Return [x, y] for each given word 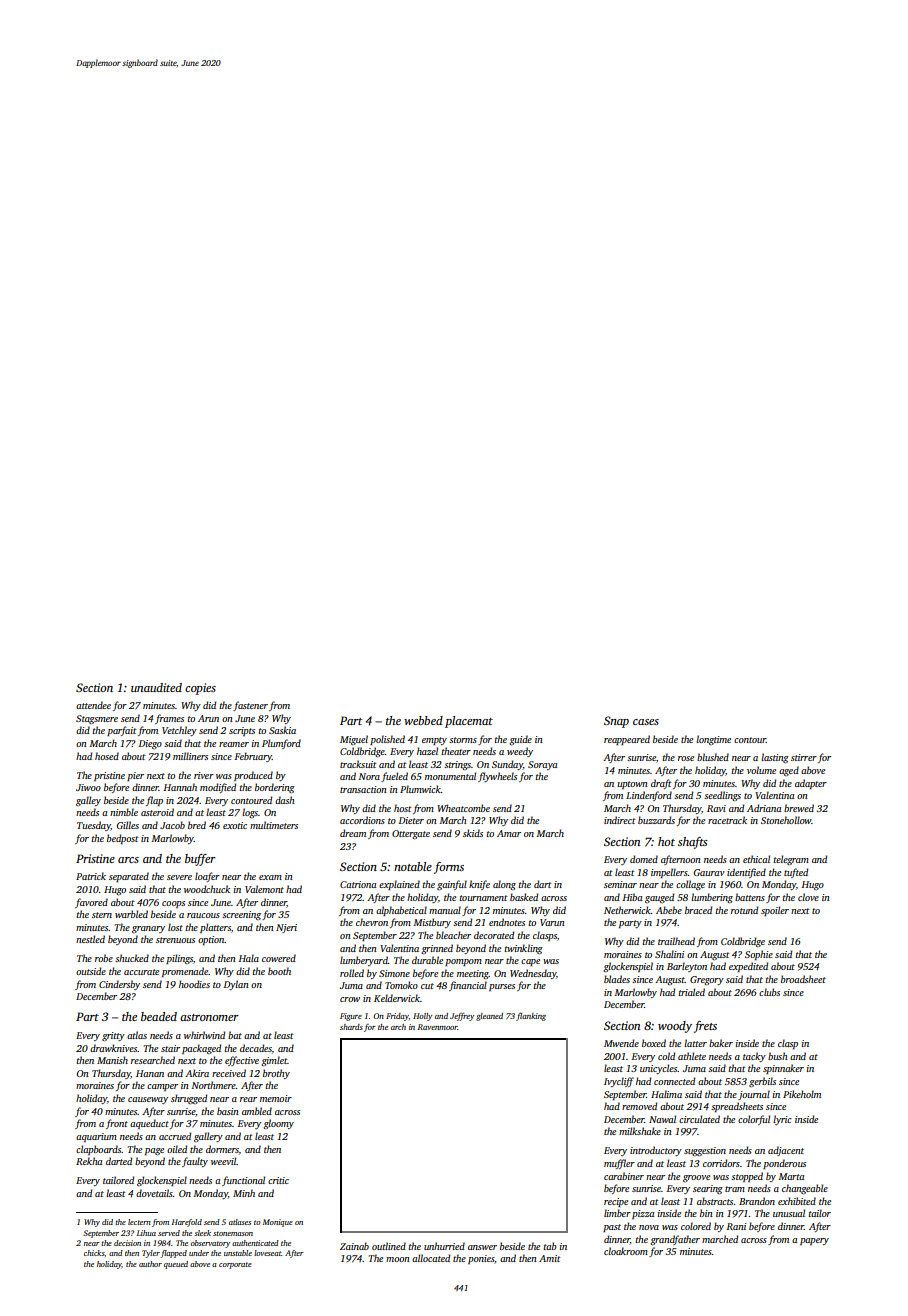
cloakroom [626, 1251]
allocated [431, 1258]
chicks [94, 1253]
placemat [469, 722]
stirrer [804, 757]
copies [200, 689]
